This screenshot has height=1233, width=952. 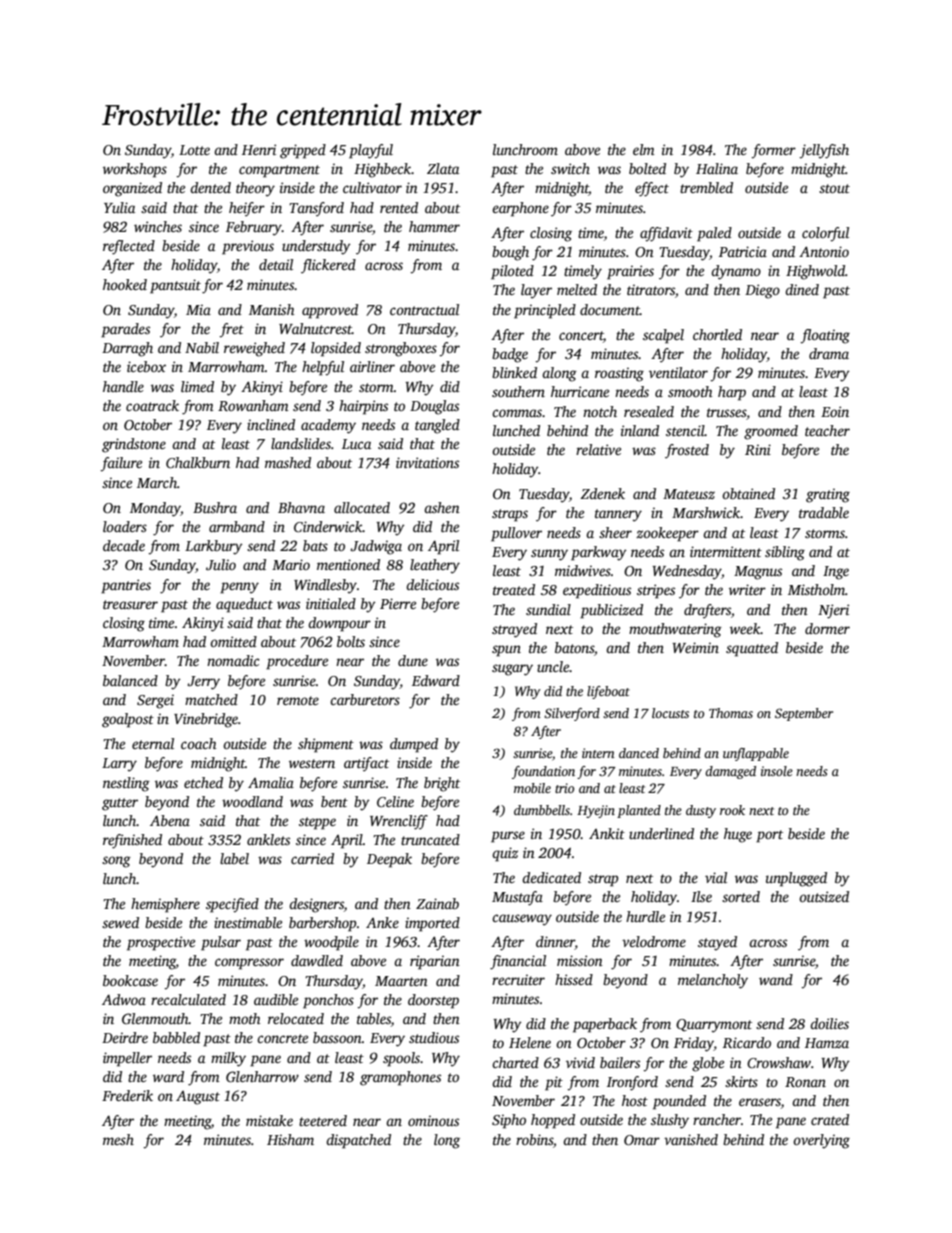 I want to click on spun, so click(x=506, y=651).
